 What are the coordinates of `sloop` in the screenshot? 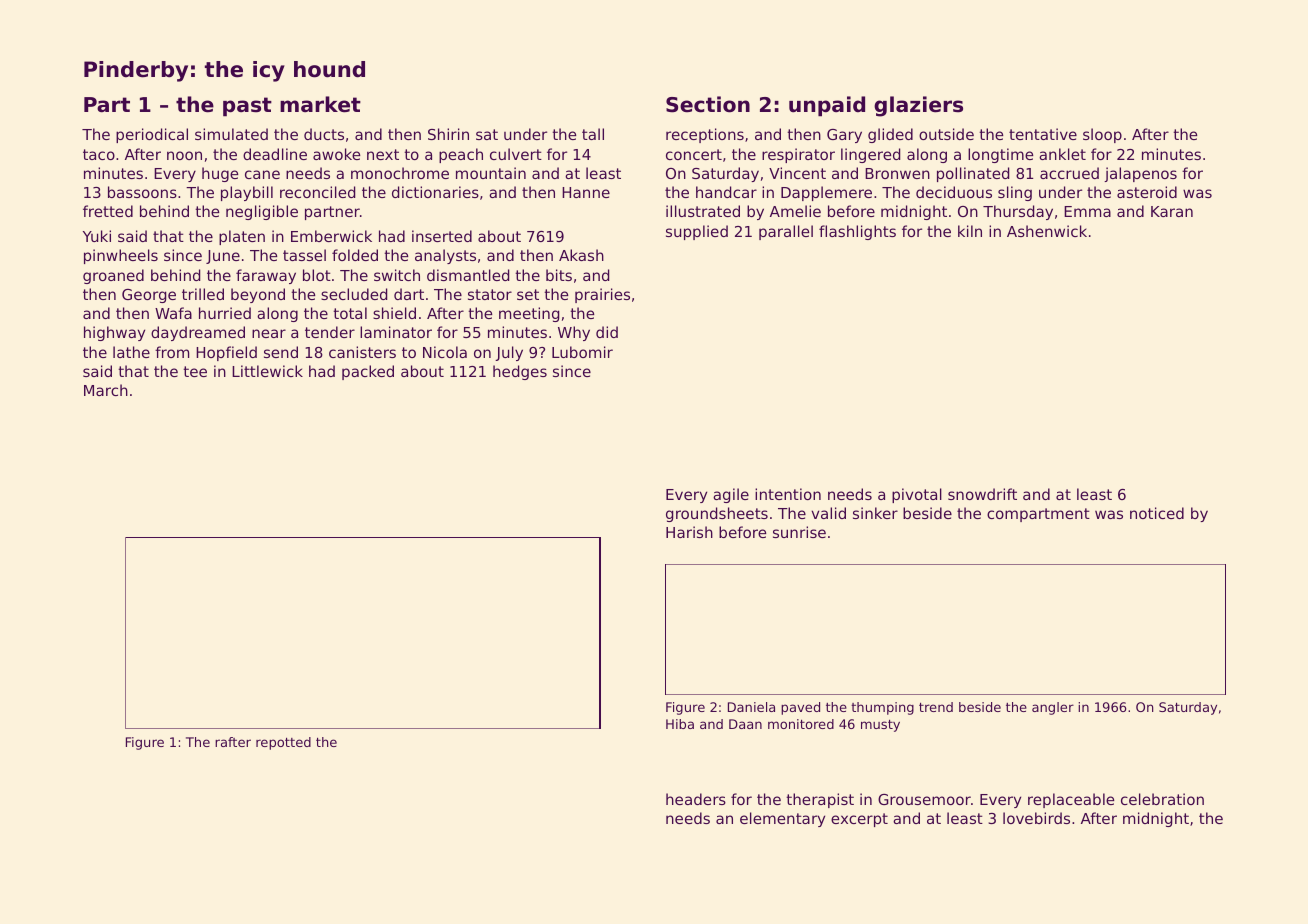 It's located at (1102, 135).
